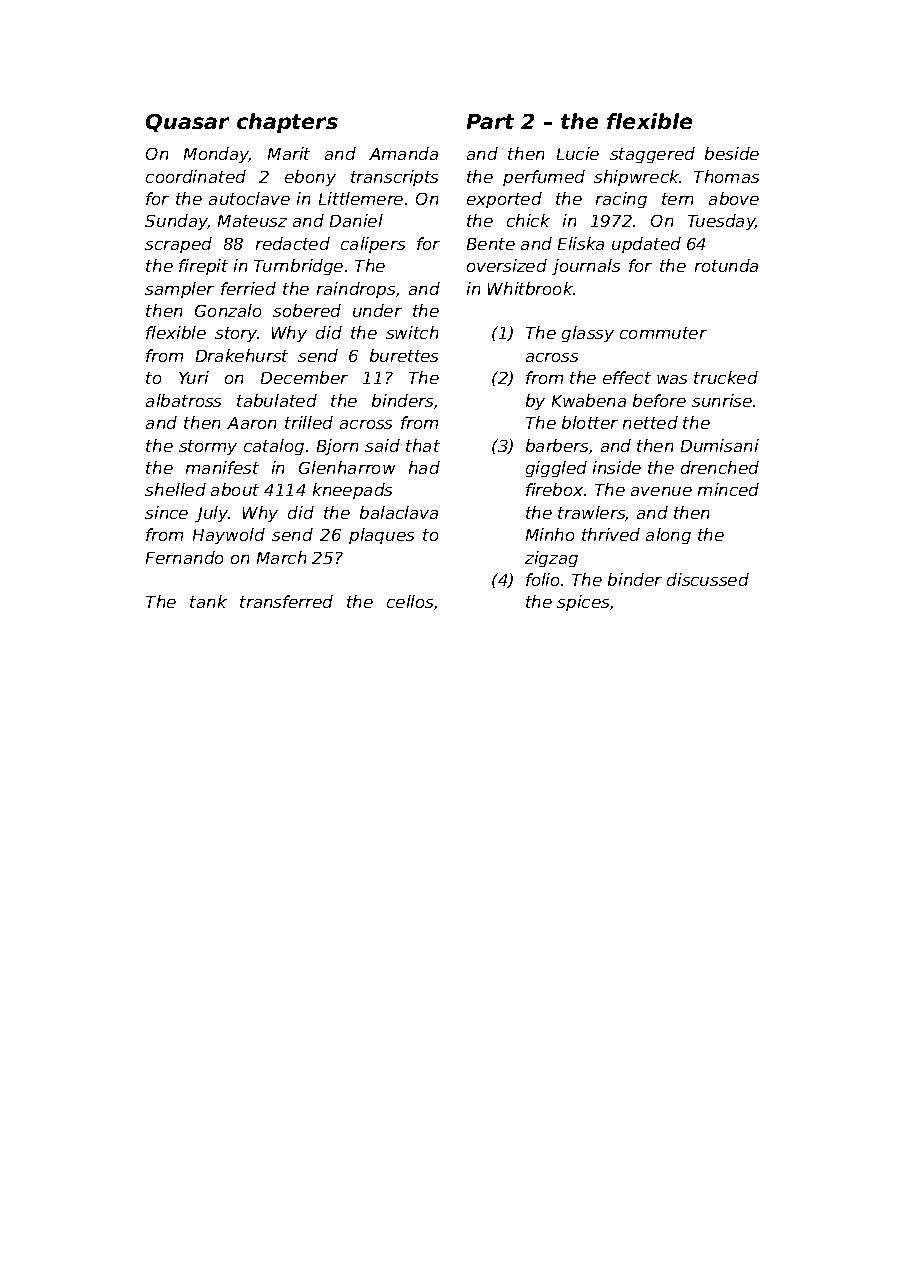  I want to click on Marit, so click(289, 153).
